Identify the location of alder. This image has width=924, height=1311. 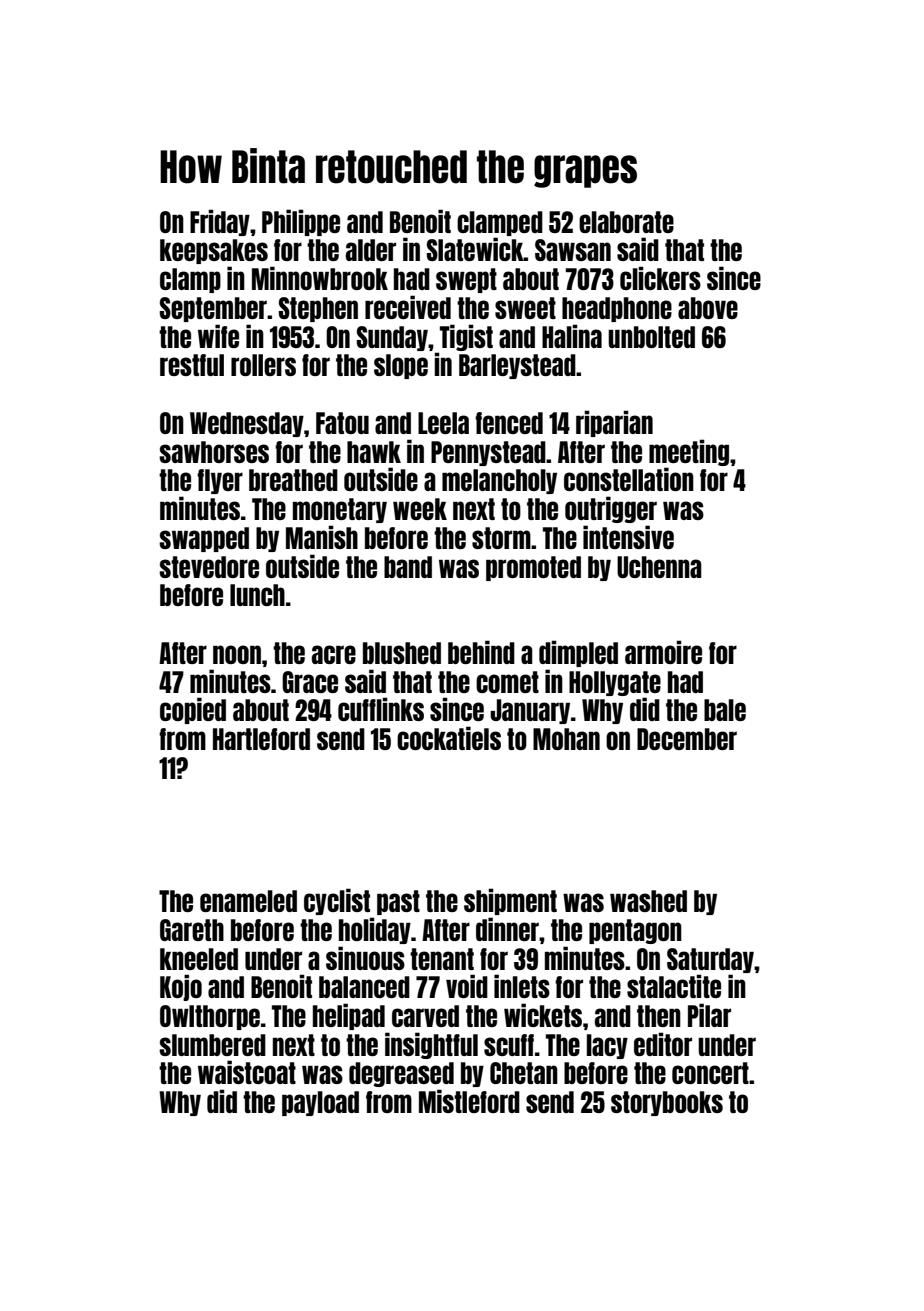
(371, 250).
